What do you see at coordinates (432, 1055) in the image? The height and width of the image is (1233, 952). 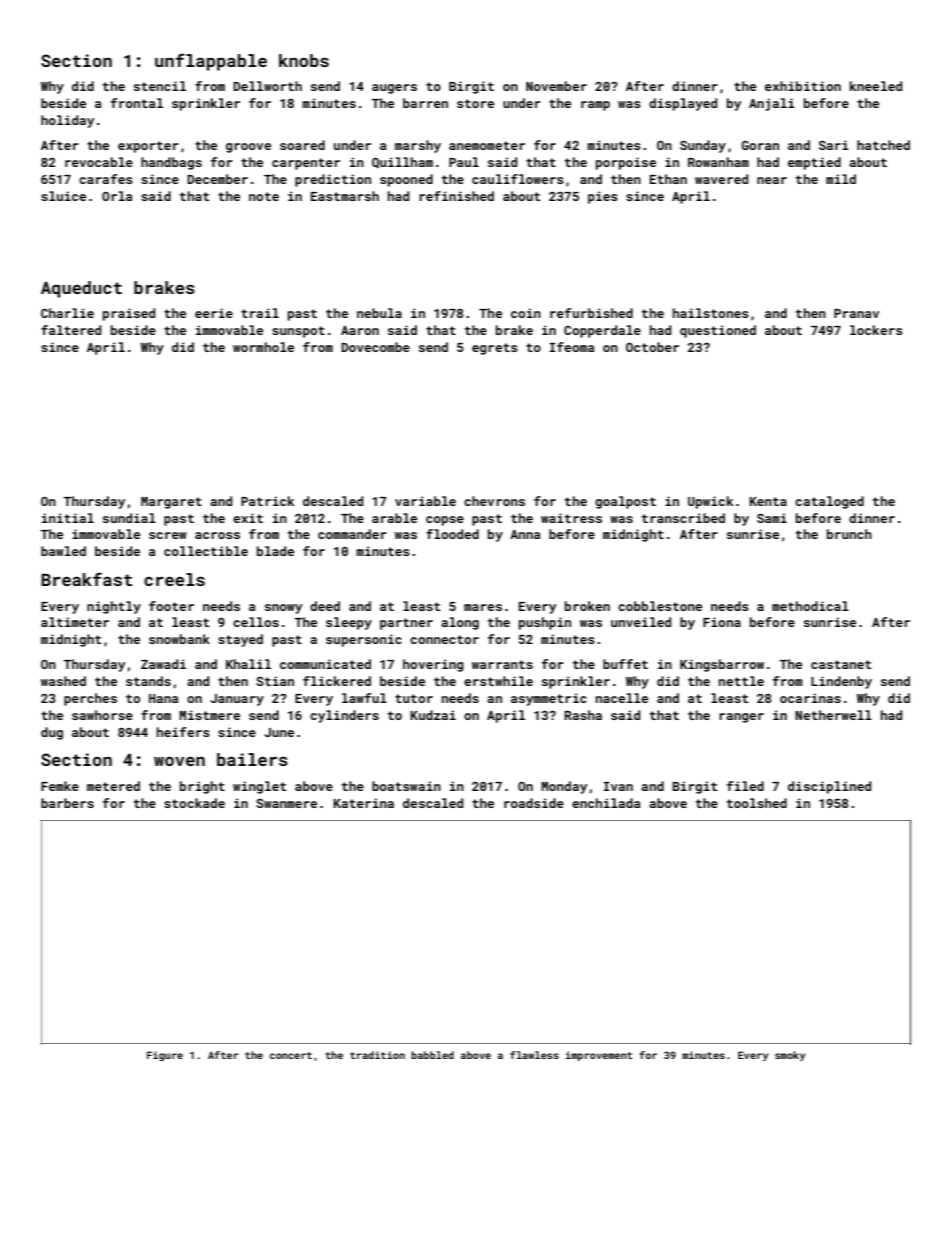 I see `babbled` at bounding box center [432, 1055].
